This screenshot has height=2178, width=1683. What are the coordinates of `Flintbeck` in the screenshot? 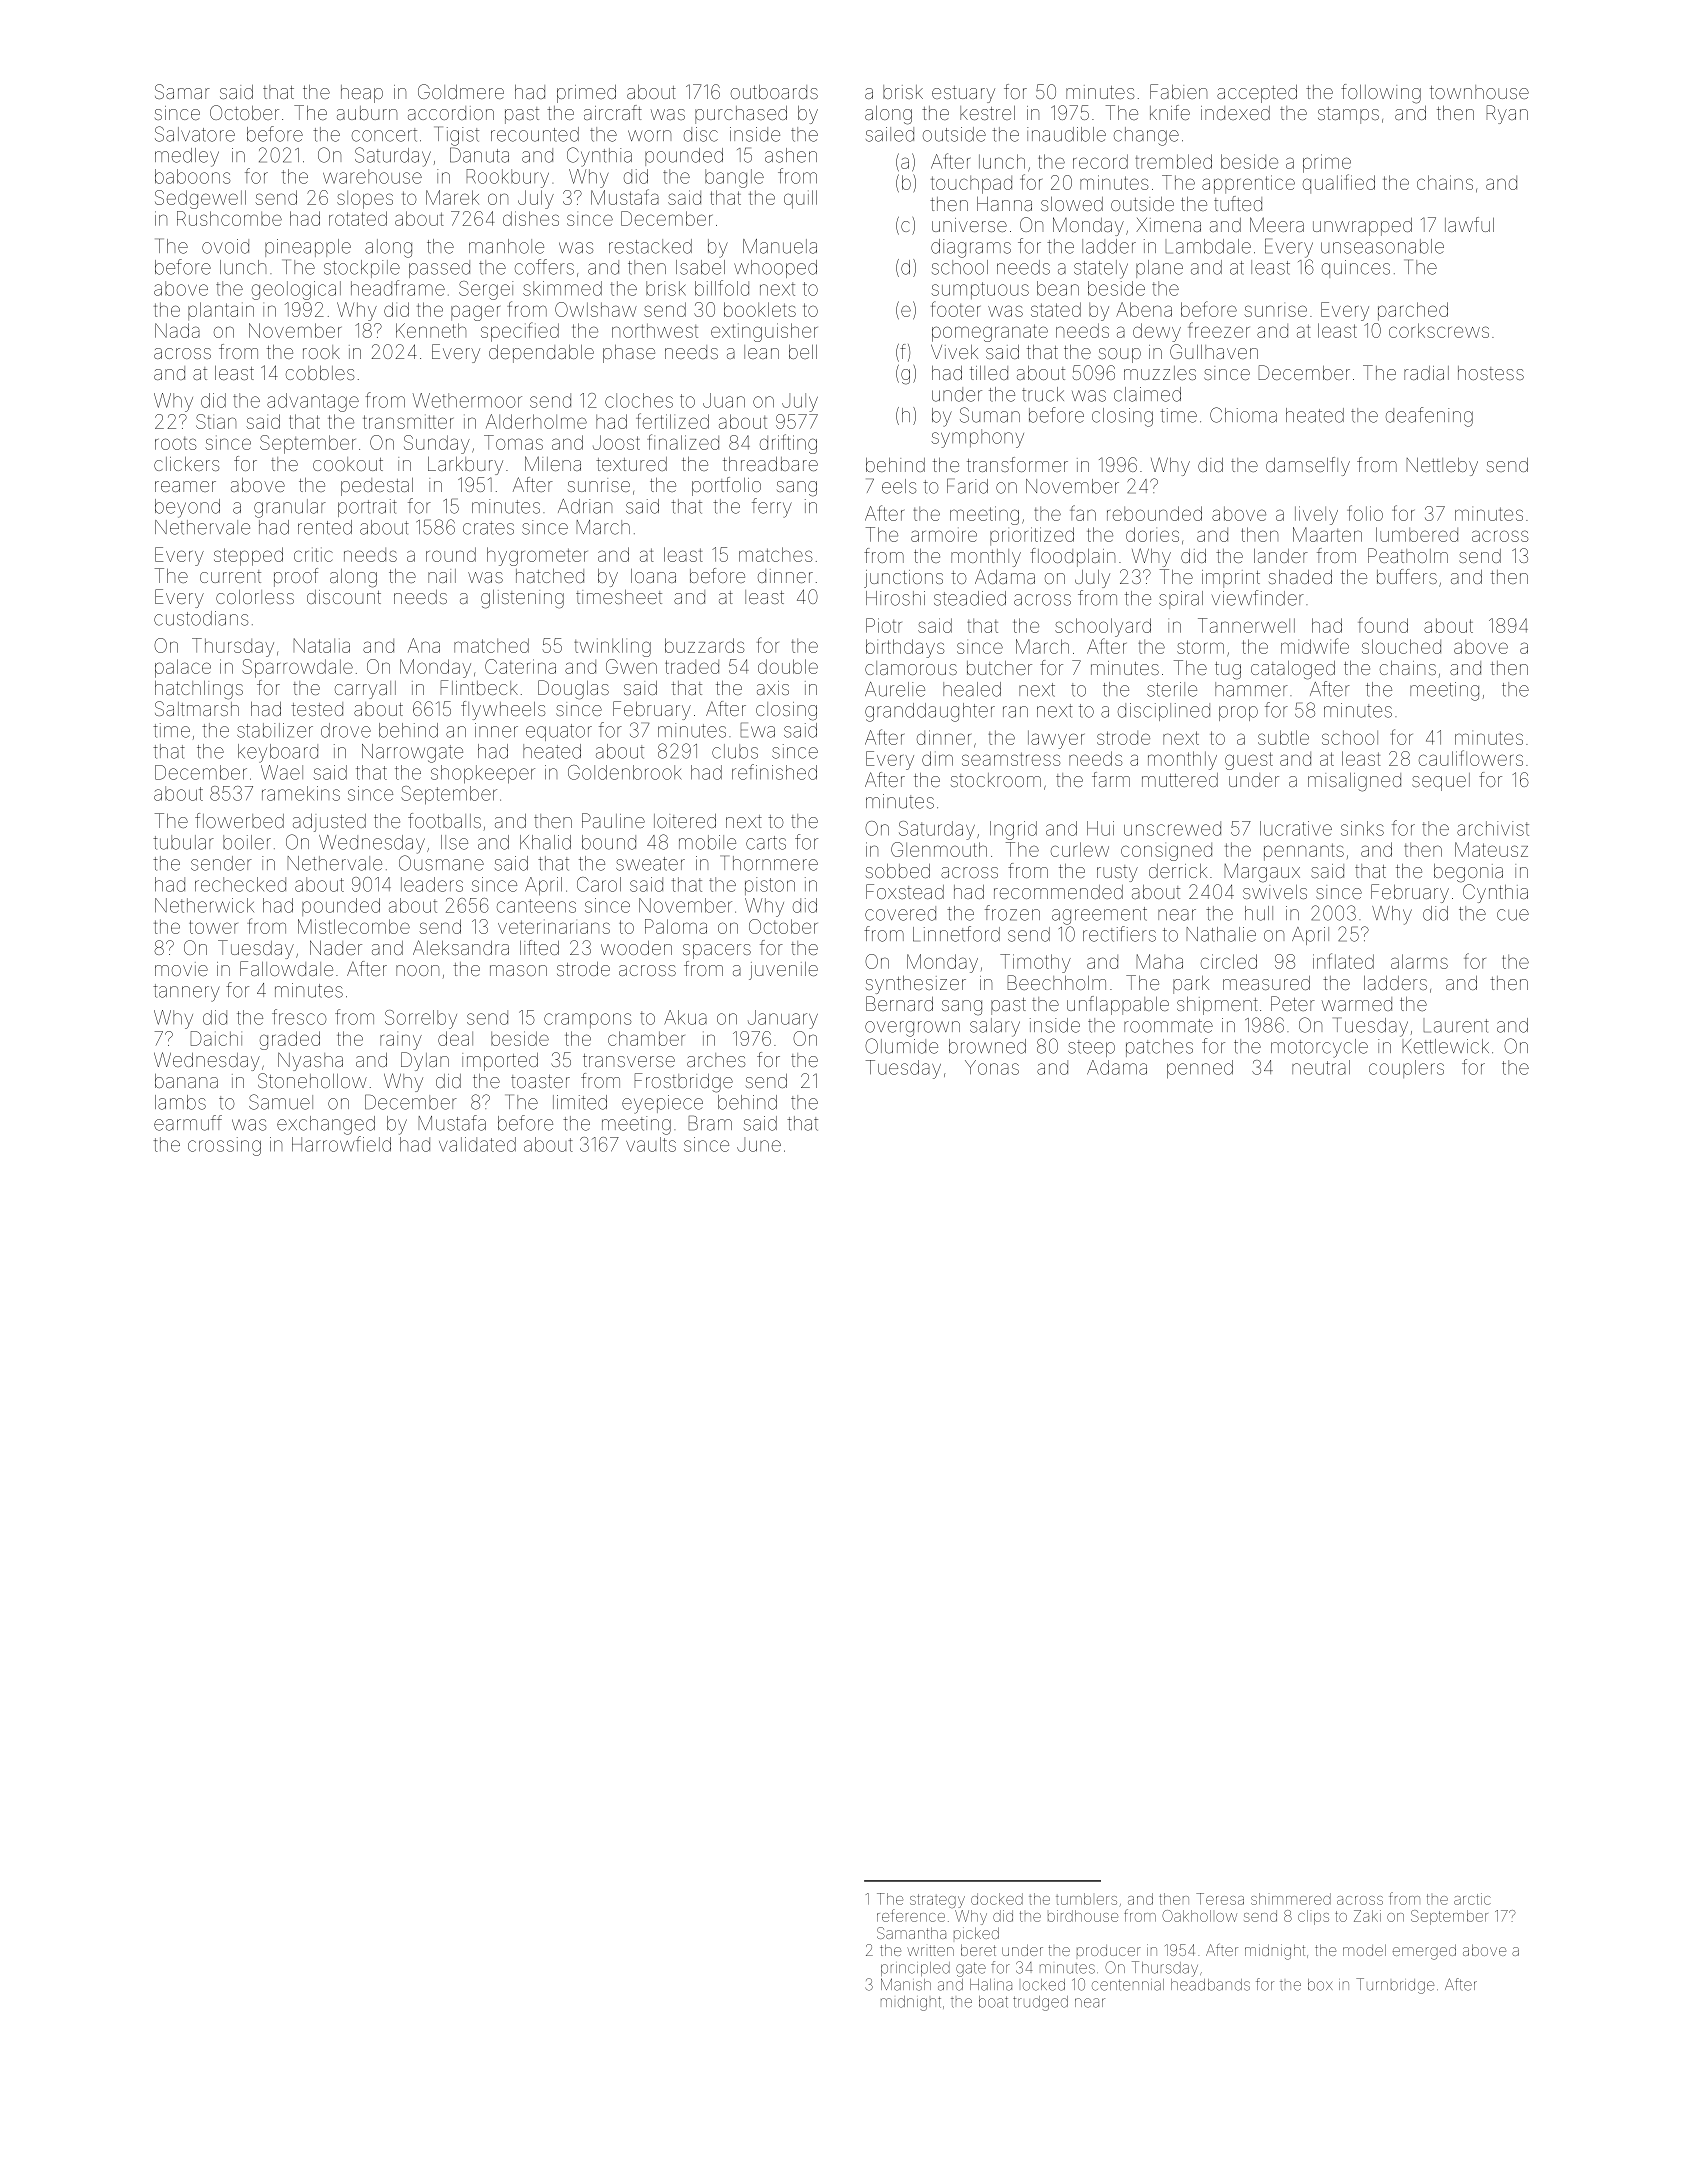 It's located at (479, 687).
